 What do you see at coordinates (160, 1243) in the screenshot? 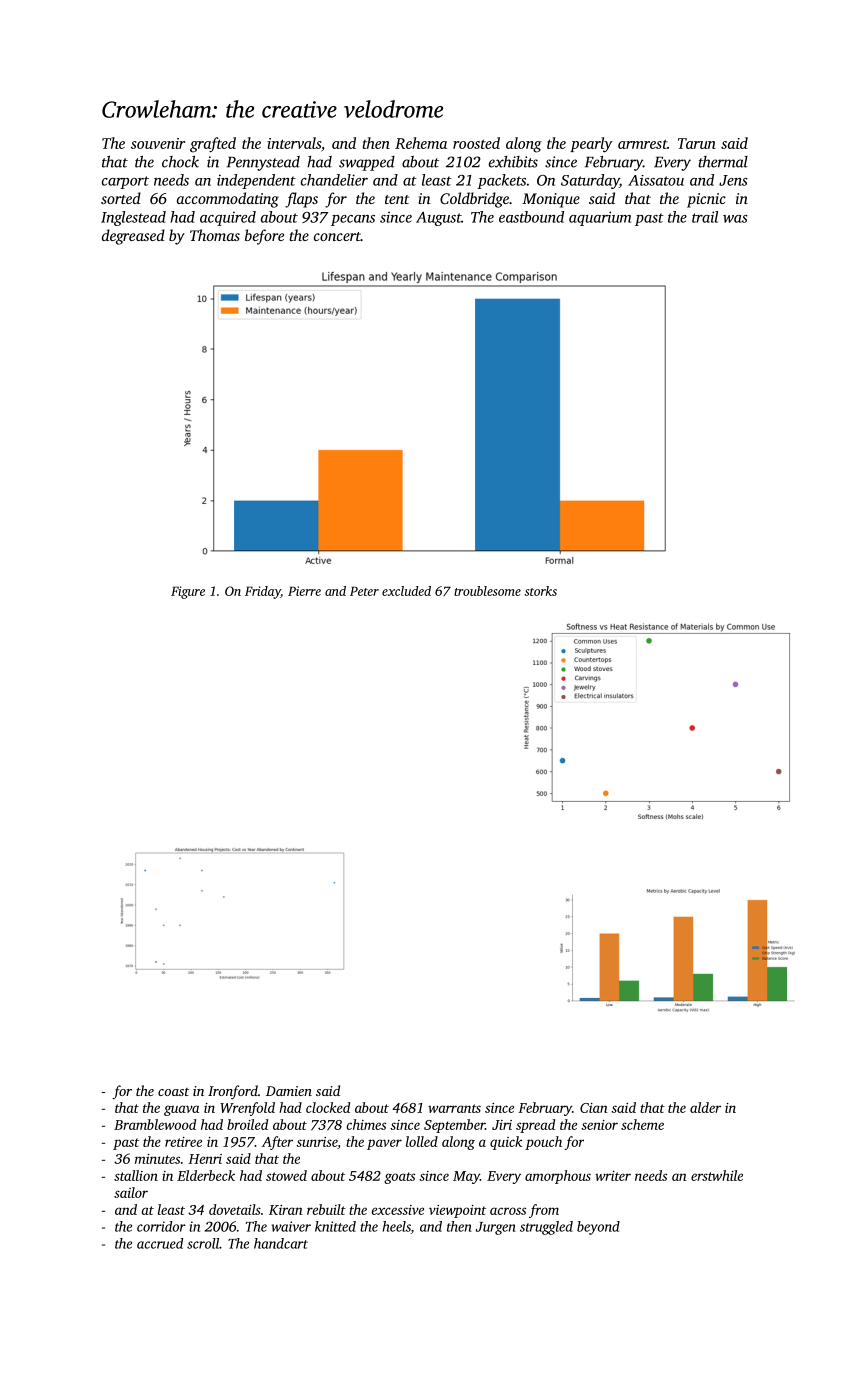
I see `accrued` at bounding box center [160, 1243].
